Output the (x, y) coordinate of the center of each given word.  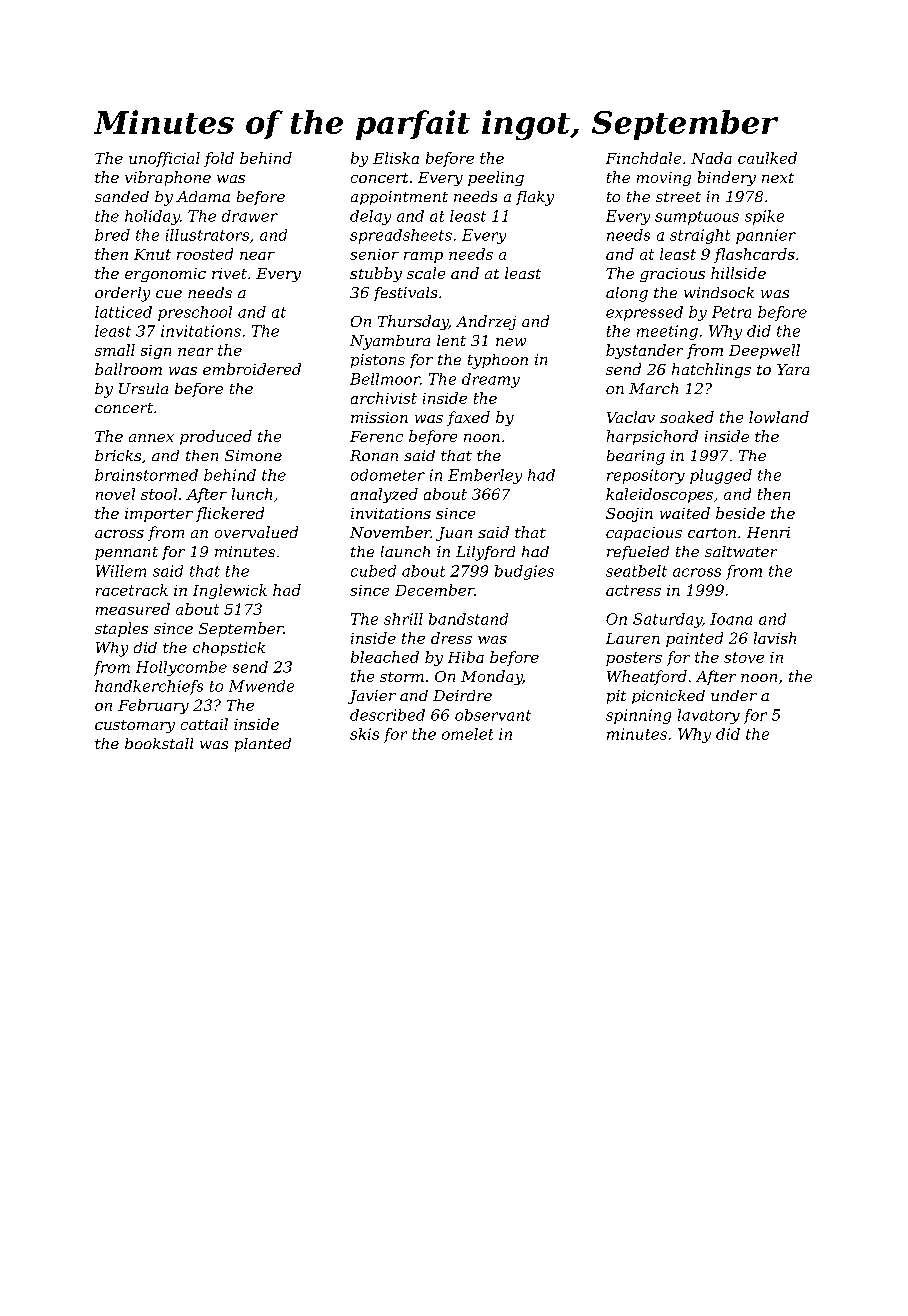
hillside (738, 273)
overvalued (256, 532)
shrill (403, 619)
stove (744, 657)
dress (451, 638)
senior (374, 254)
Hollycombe (181, 668)
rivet (229, 273)
